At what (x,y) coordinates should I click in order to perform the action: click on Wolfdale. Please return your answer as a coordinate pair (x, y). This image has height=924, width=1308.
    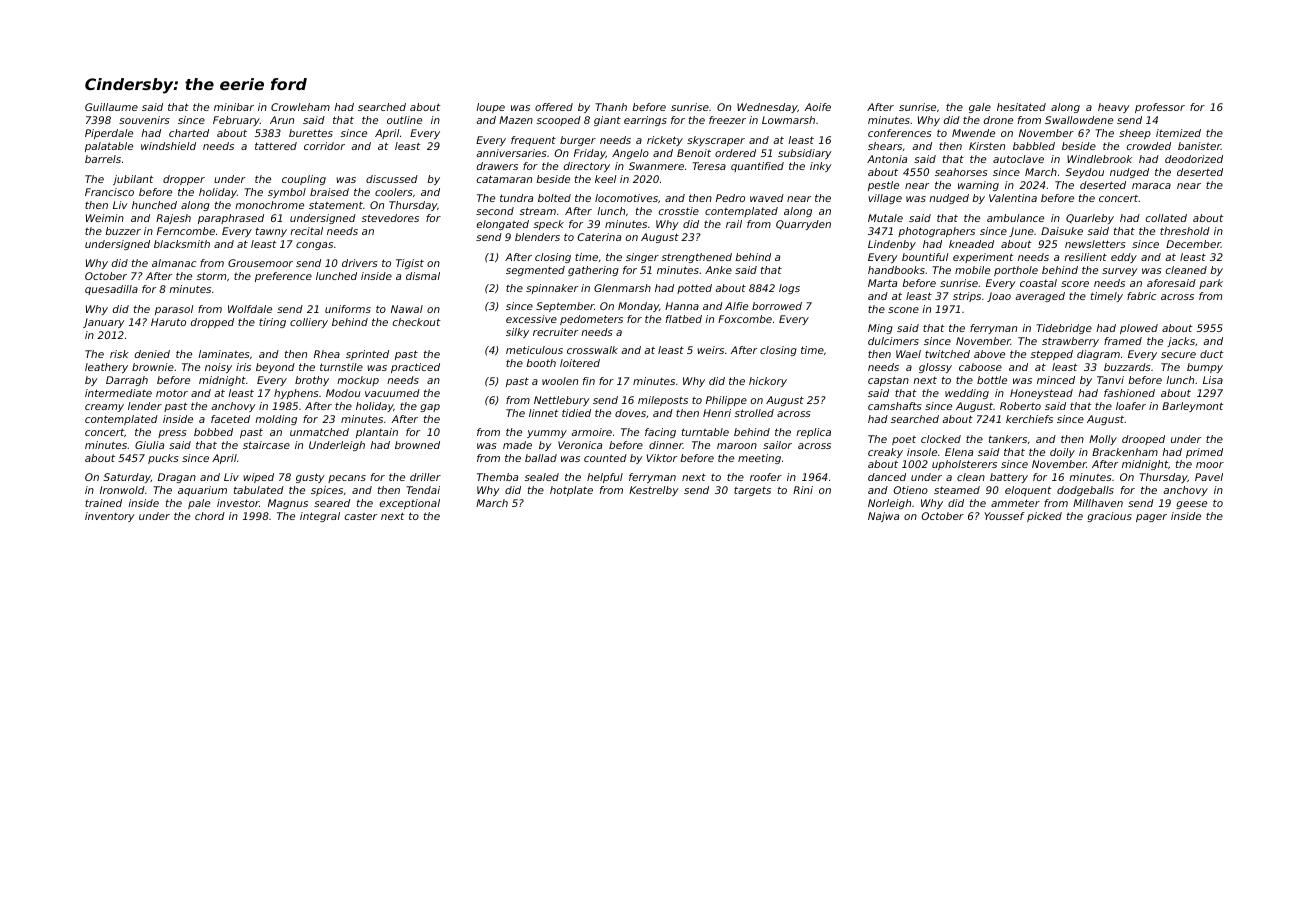
    Looking at the image, I should click on (250, 309).
